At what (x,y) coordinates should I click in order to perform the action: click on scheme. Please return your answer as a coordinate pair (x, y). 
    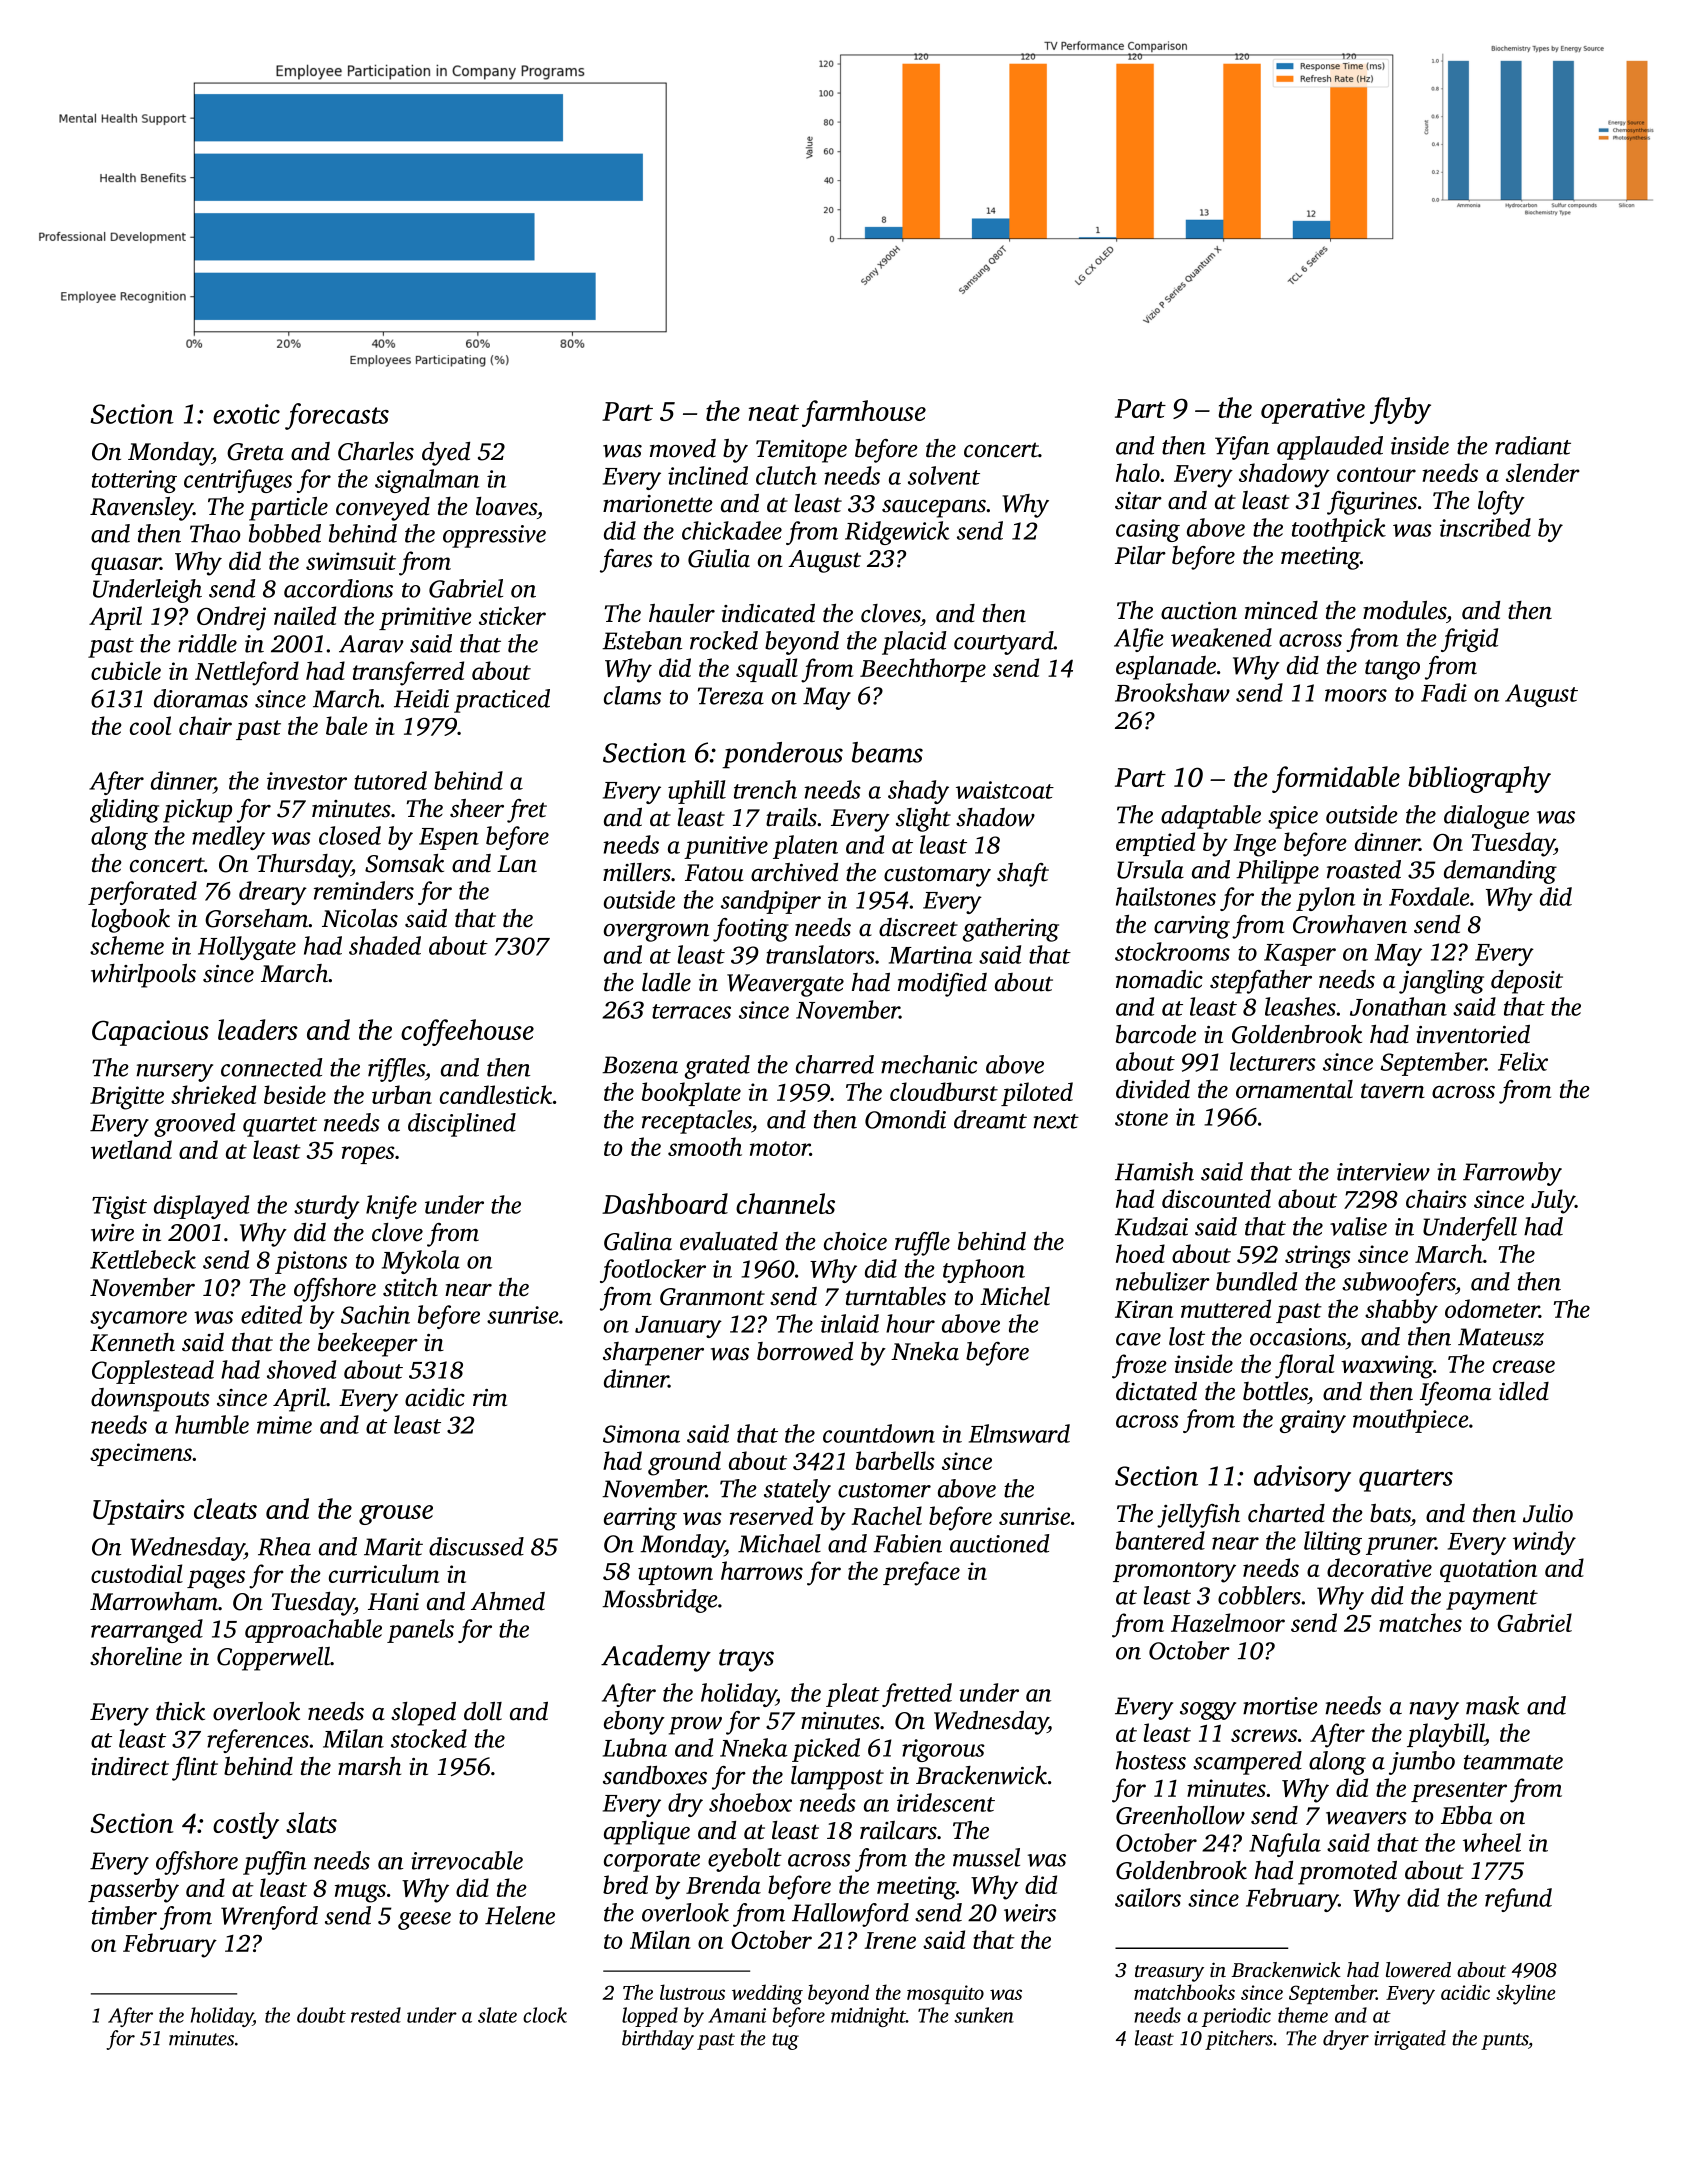
    Looking at the image, I should click on (127, 945).
